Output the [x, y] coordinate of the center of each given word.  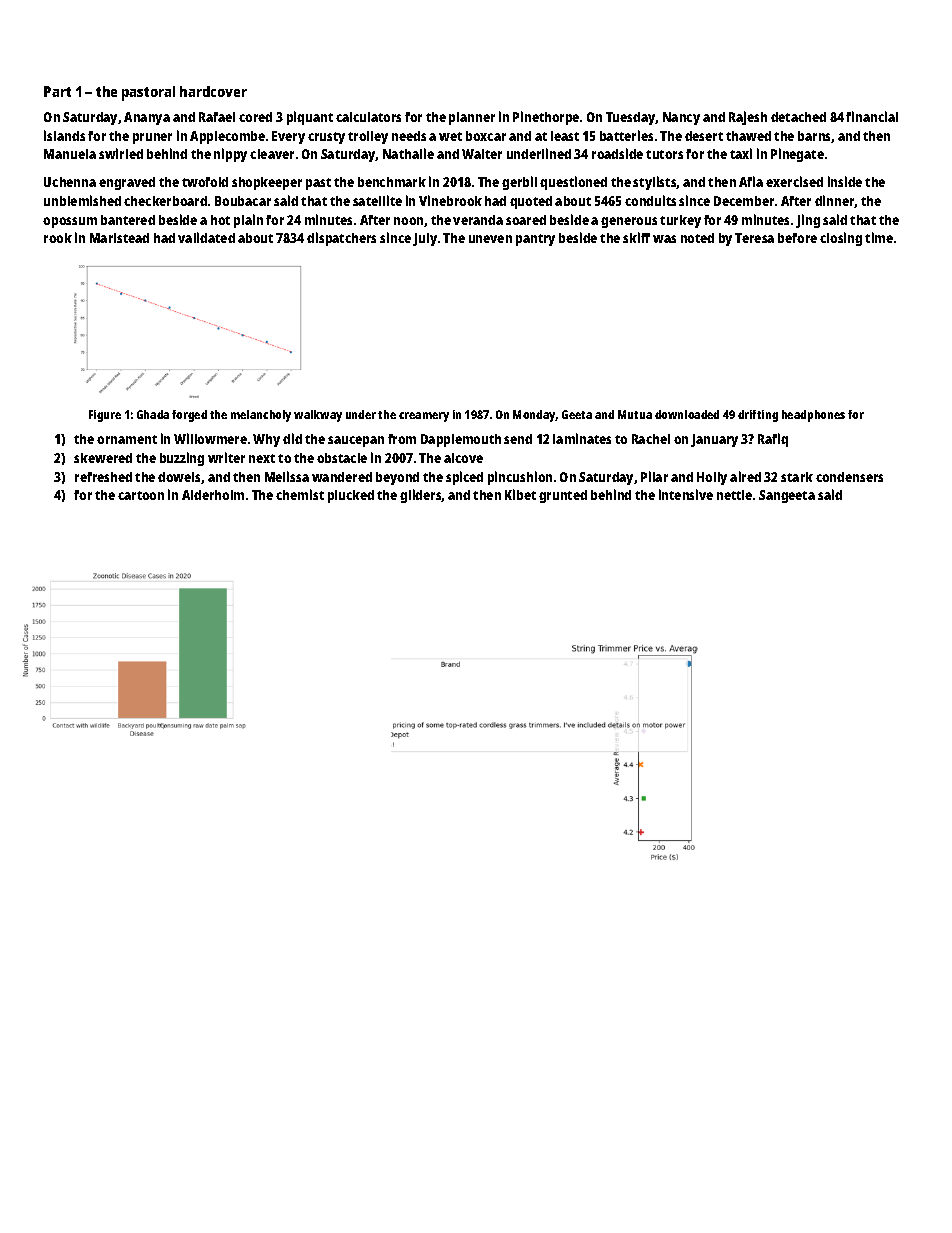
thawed [748, 136]
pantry [535, 240]
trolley [368, 137]
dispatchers [341, 239]
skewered [103, 458]
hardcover [213, 91]
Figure [105, 416]
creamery [424, 417]
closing [841, 239]
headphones [813, 416]
